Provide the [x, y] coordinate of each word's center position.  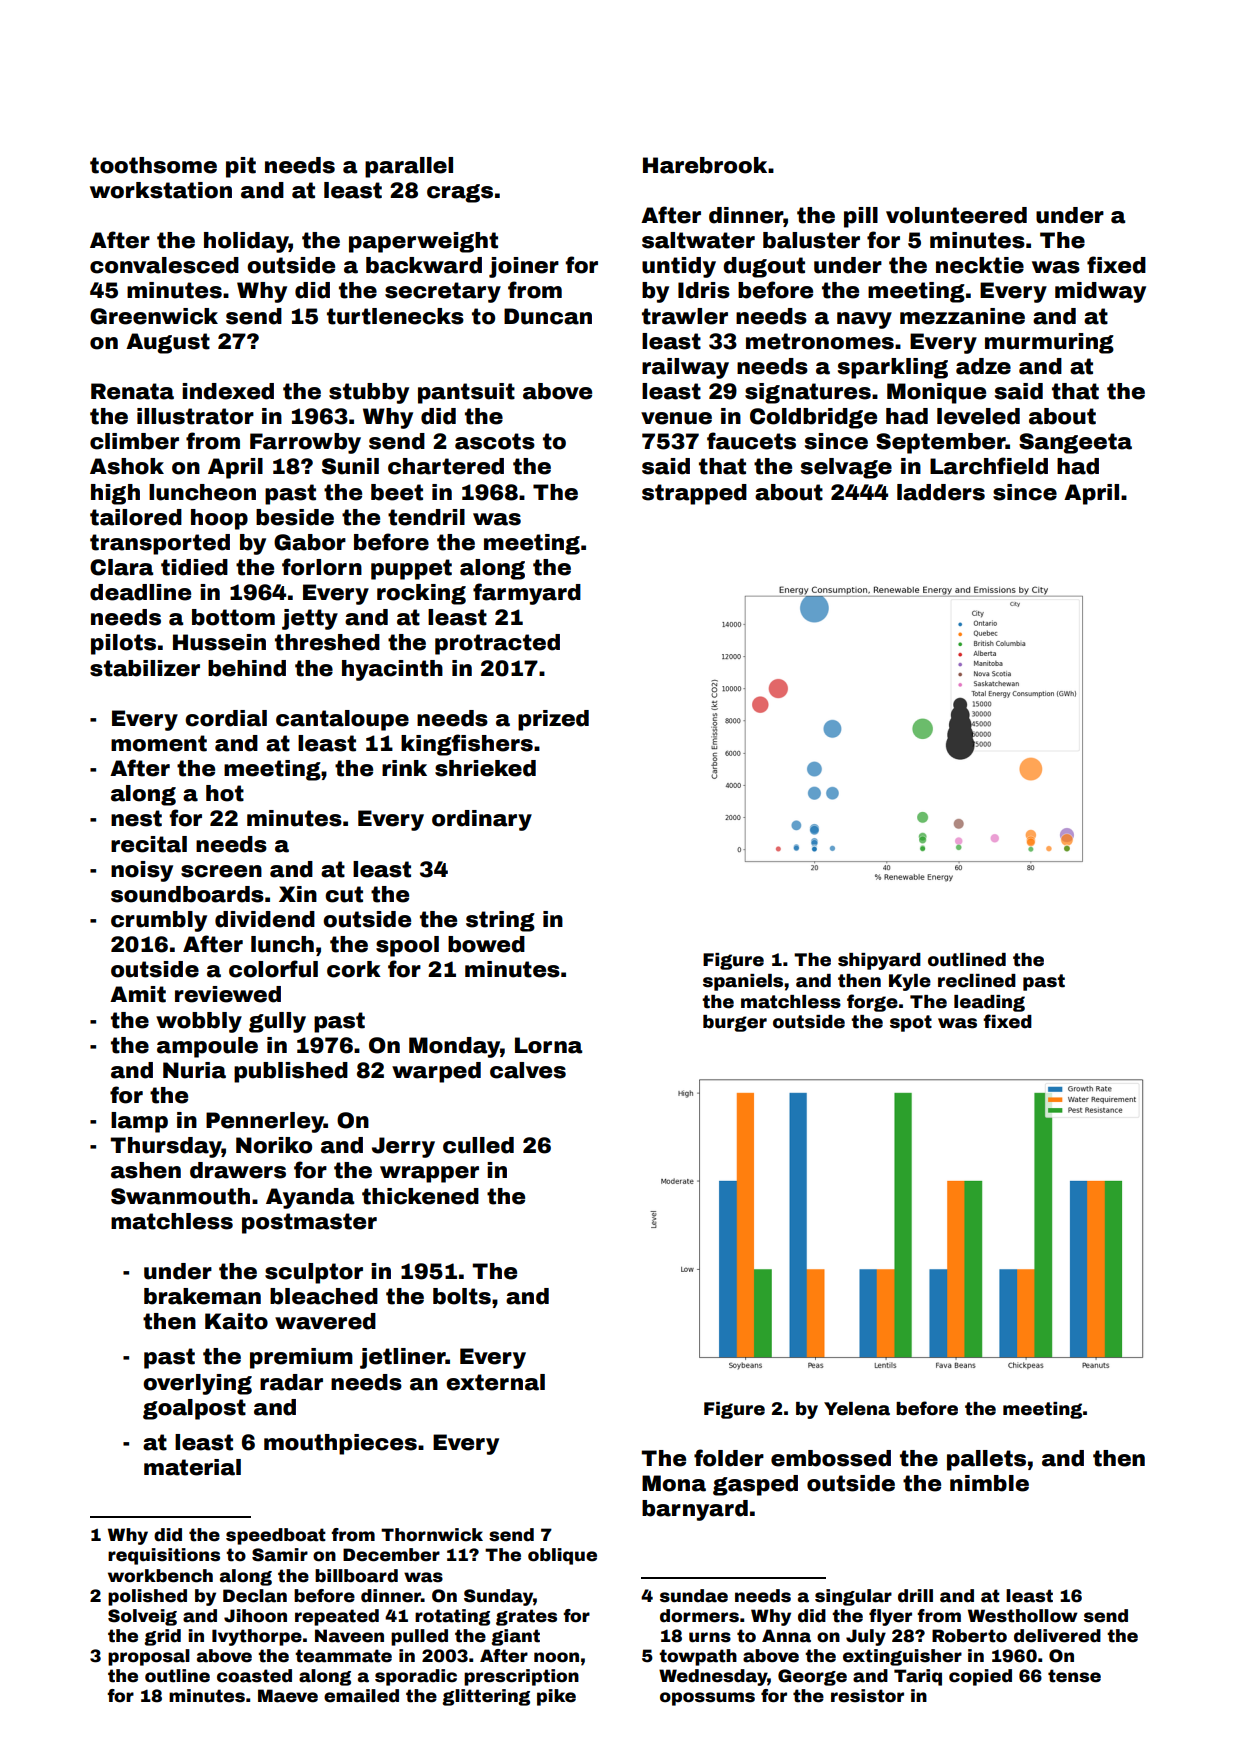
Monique [936, 393]
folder [729, 1458]
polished [147, 1597]
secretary [443, 292]
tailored [136, 517]
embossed [831, 1458]
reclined [977, 981]
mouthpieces [340, 1444]
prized [553, 720]
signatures [808, 393]
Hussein [219, 642]
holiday [246, 242]
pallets [986, 1460]
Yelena [857, 1409]
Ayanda [310, 1198]
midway [1100, 292]
